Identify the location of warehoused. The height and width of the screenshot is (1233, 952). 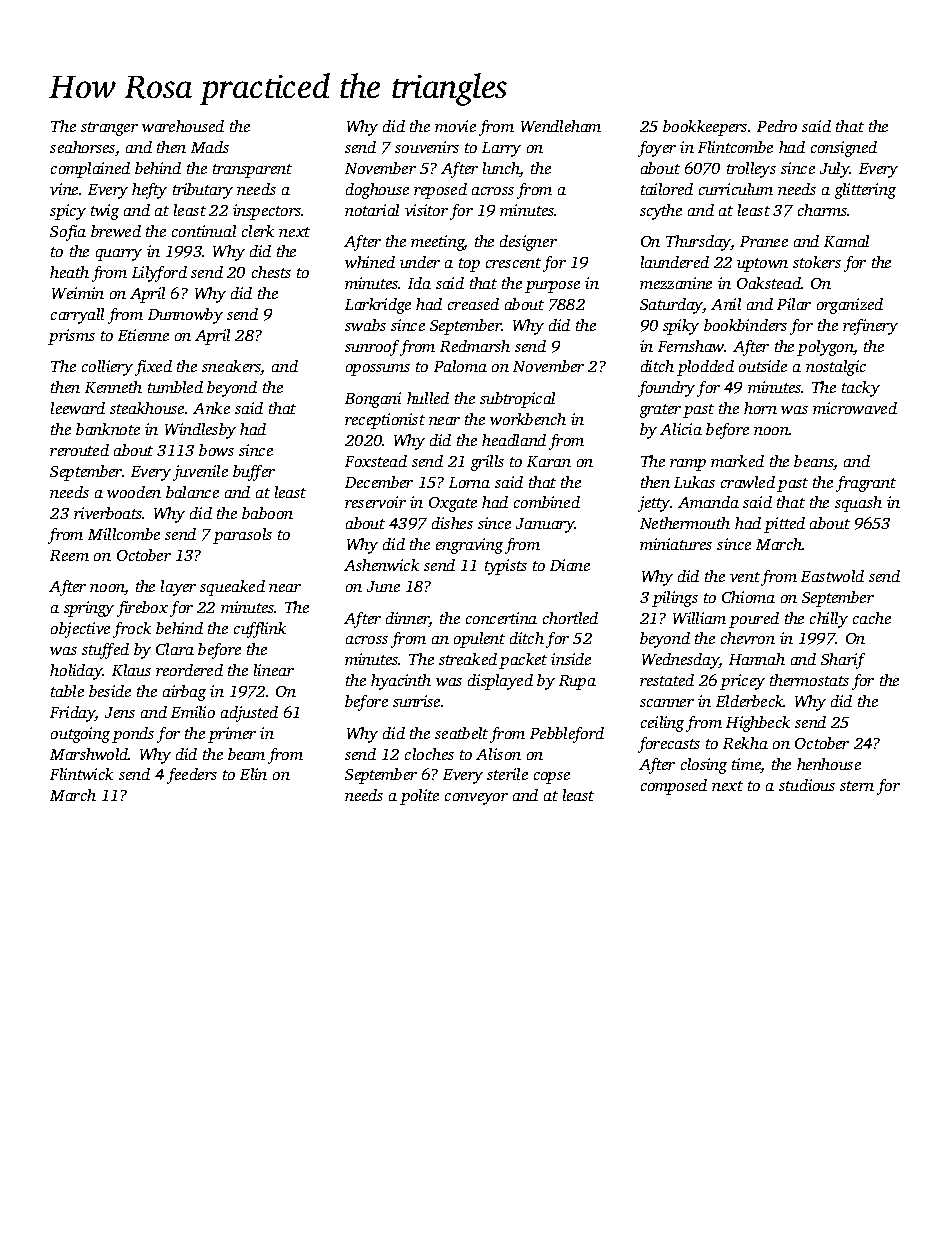
(183, 126).
